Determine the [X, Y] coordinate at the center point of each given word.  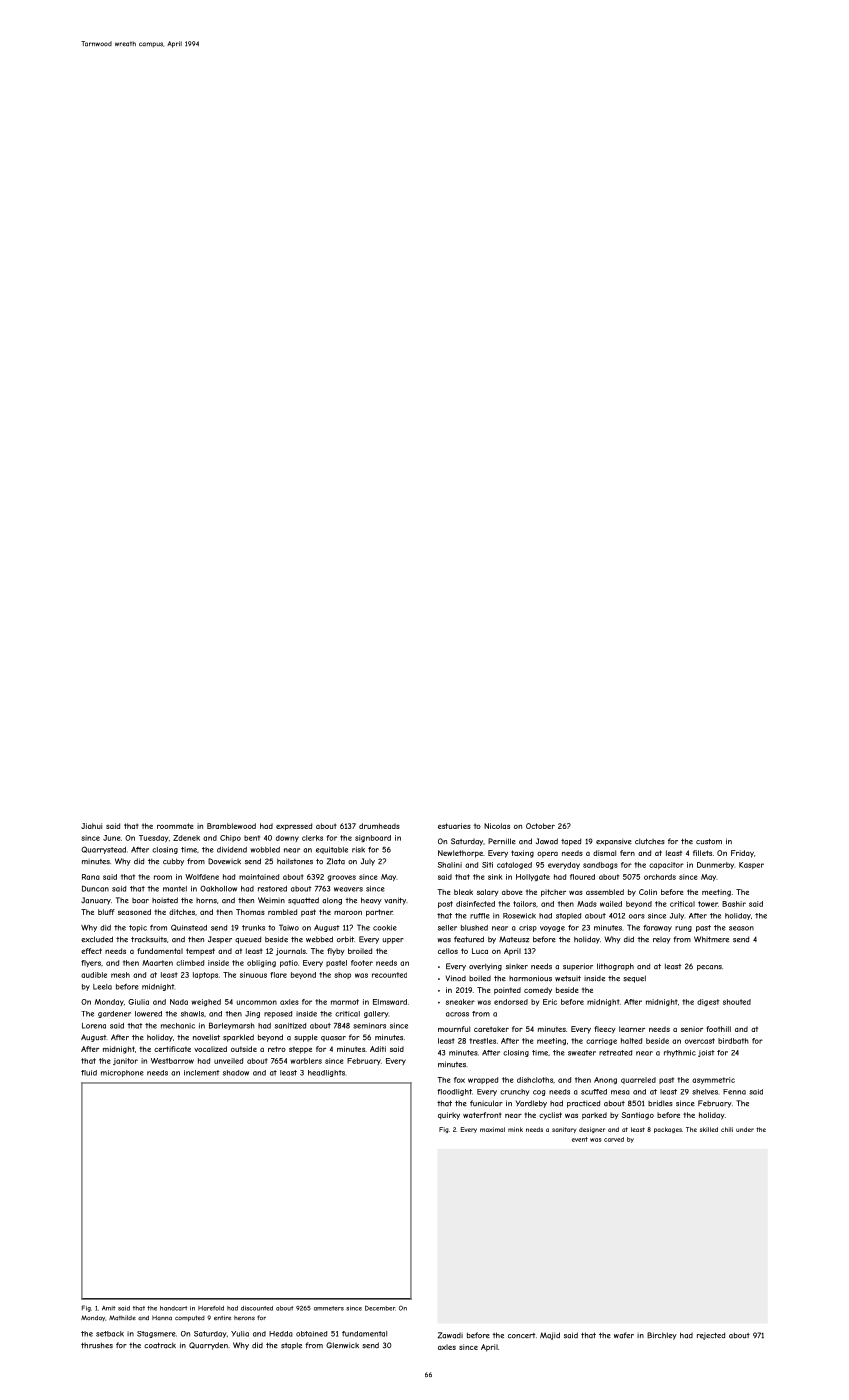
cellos [448, 951]
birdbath [733, 1041]
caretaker [491, 1029]
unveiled [228, 1061]
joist [706, 1053]
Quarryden [208, 1346]
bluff [106, 912]
